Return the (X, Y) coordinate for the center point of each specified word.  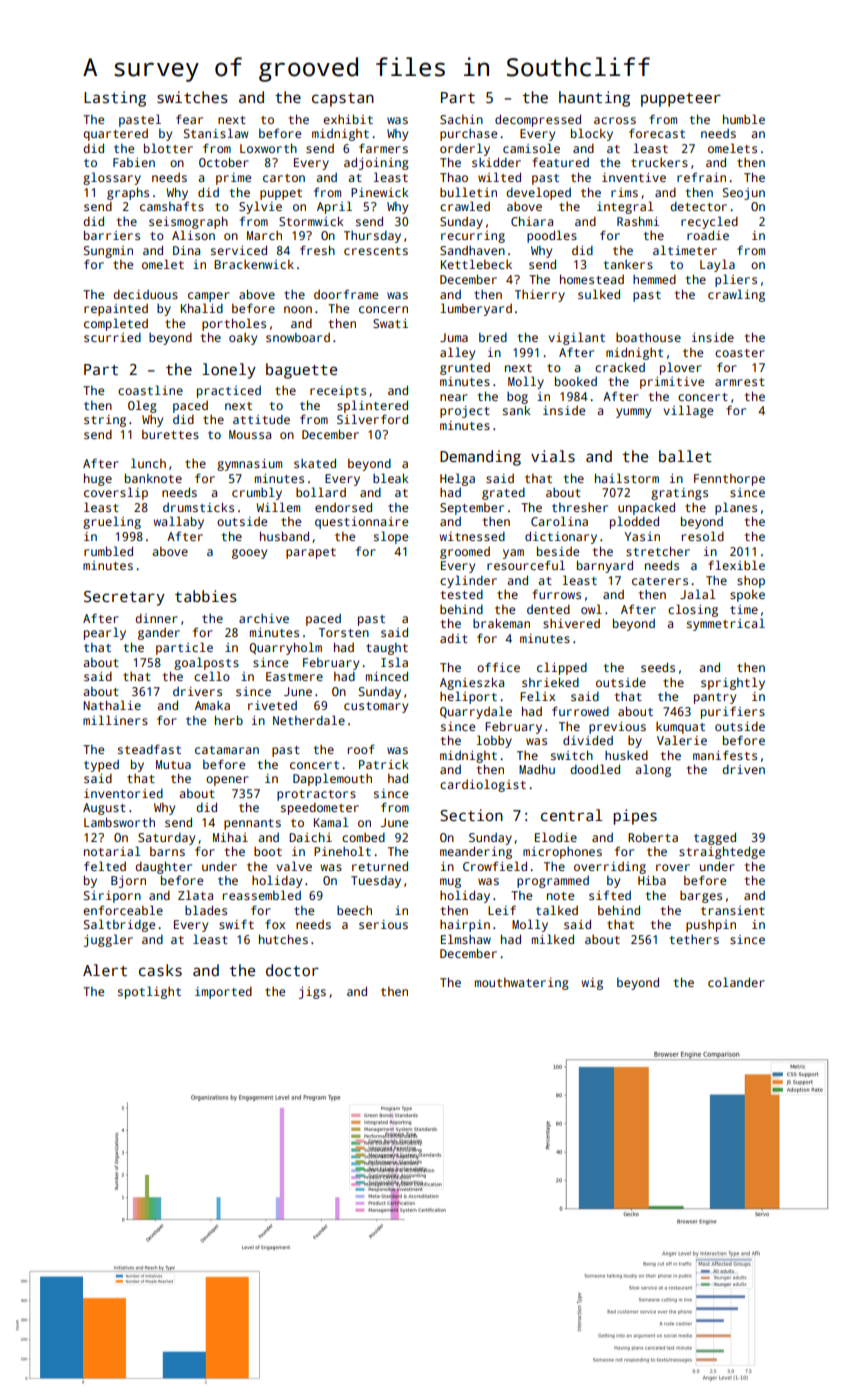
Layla (717, 265)
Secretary (124, 598)
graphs (128, 193)
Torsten (344, 632)
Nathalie (112, 705)
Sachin (461, 119)
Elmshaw (466, 939)
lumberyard (476, 309)
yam (513, 554)
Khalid (202, 308)
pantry (715, 698)
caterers (660, 581)
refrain (701, 177)
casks (160, 970)
